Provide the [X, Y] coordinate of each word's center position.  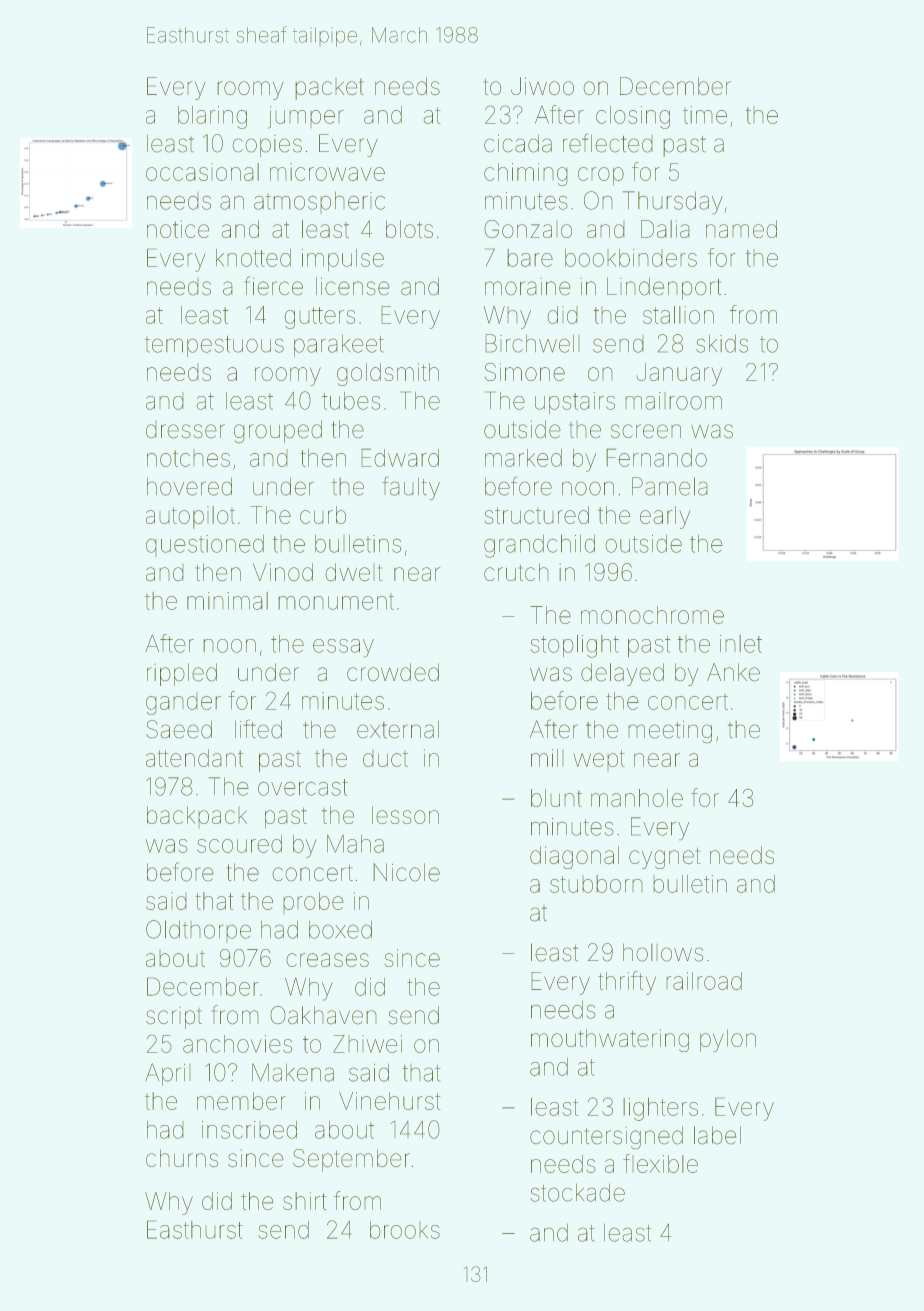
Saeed [179, 729]
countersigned [606, 1138]
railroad [704, 981]
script [174, 1018]
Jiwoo [542, 86]
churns [182, 1158]
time [705, 115]
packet [329, 89]
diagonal [574, 857]
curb [323, 515]
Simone [525, 371]
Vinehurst [390, 1101]
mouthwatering [610, 1040]
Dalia [665, 229]
